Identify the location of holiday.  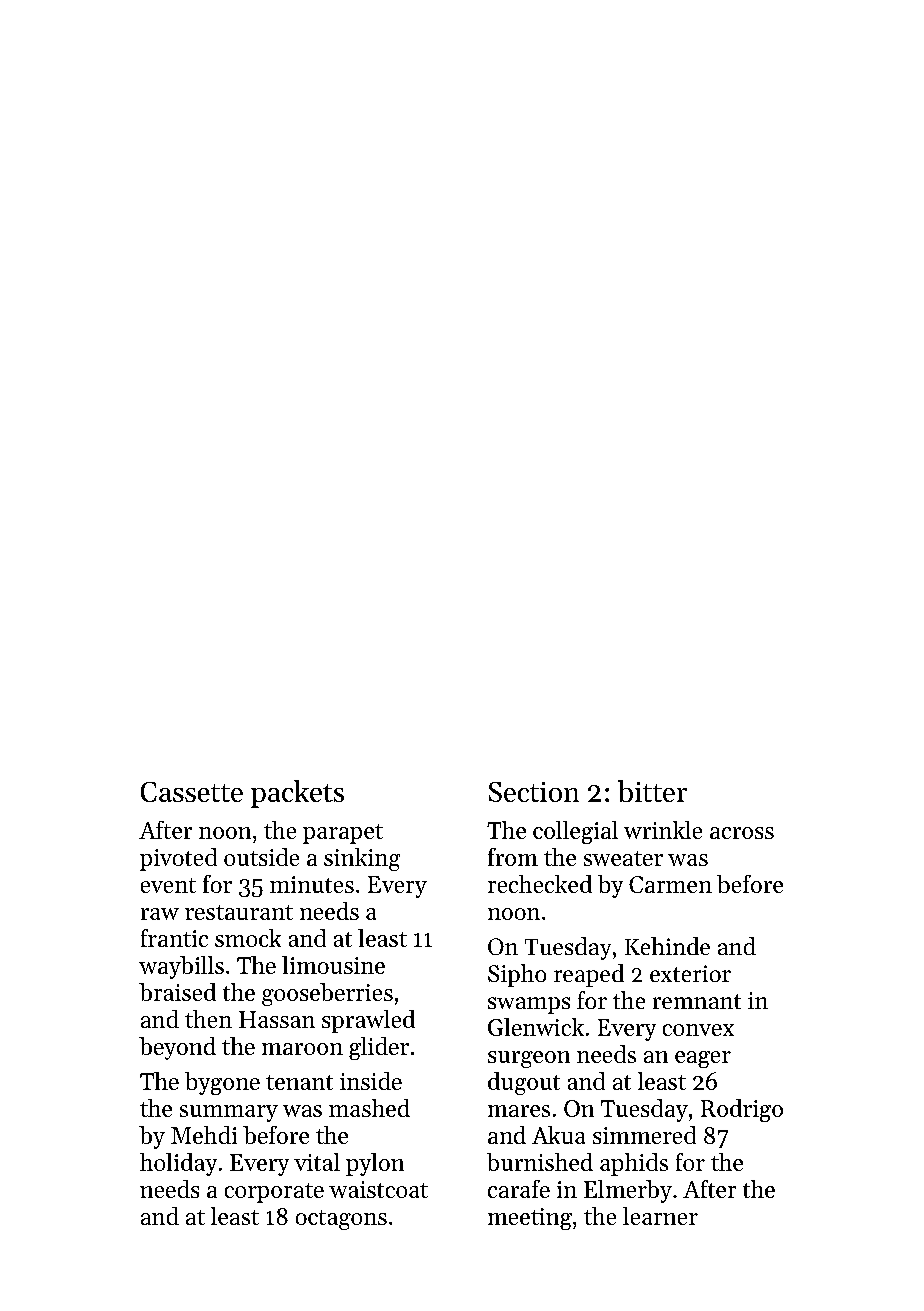
(178, 1164).
